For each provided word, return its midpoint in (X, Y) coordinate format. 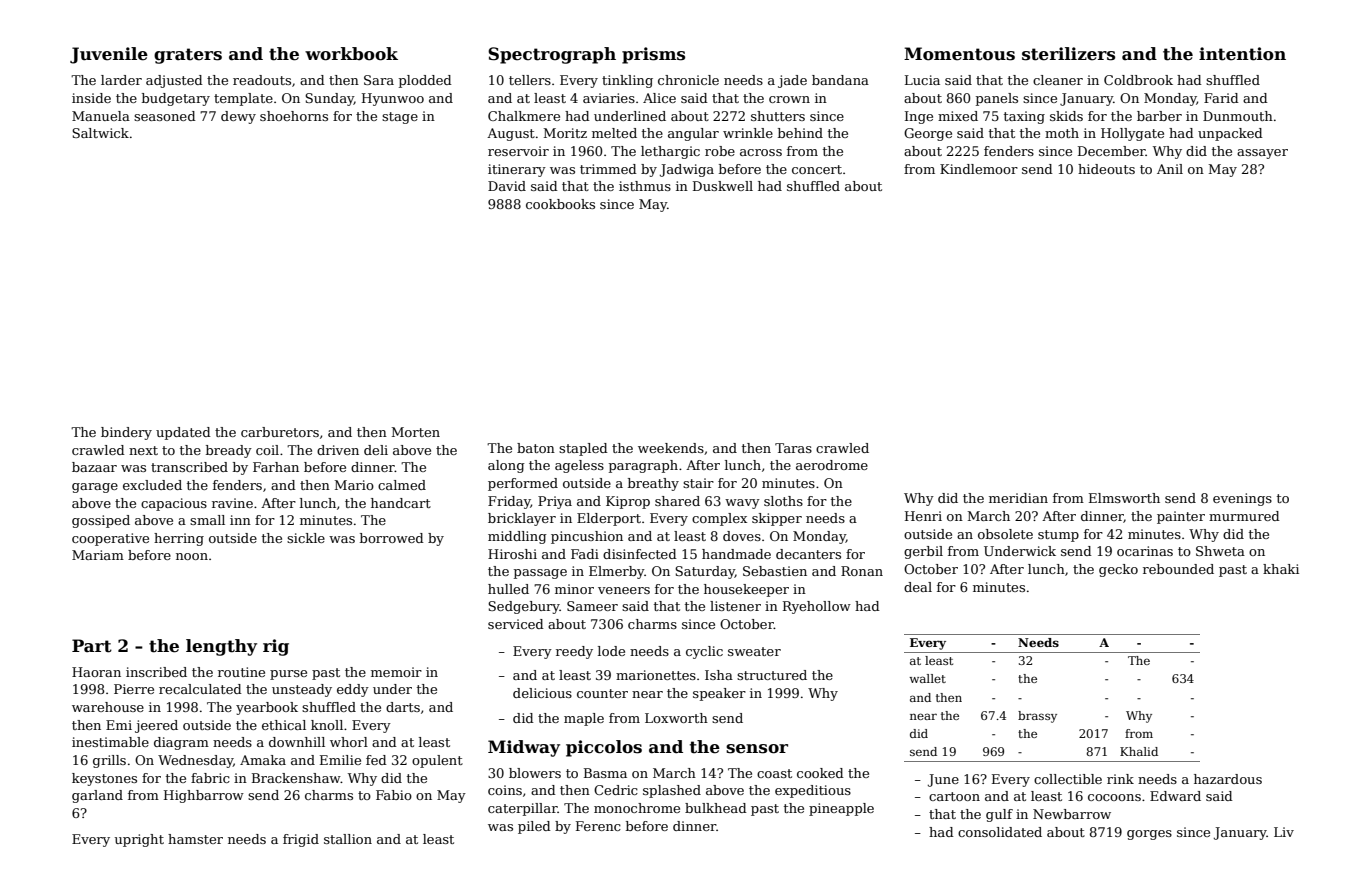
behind (800, 133)
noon (192, 556)
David (507, 186)
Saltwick (100, 133)
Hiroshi (512, 554)
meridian (1018, 498)
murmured (1244, 516)
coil (267, 450)
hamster (195, 839)
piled (534, 827)
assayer (1262, 154)
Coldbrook (1138, 80)
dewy (238, 117)
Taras (793, 448)
